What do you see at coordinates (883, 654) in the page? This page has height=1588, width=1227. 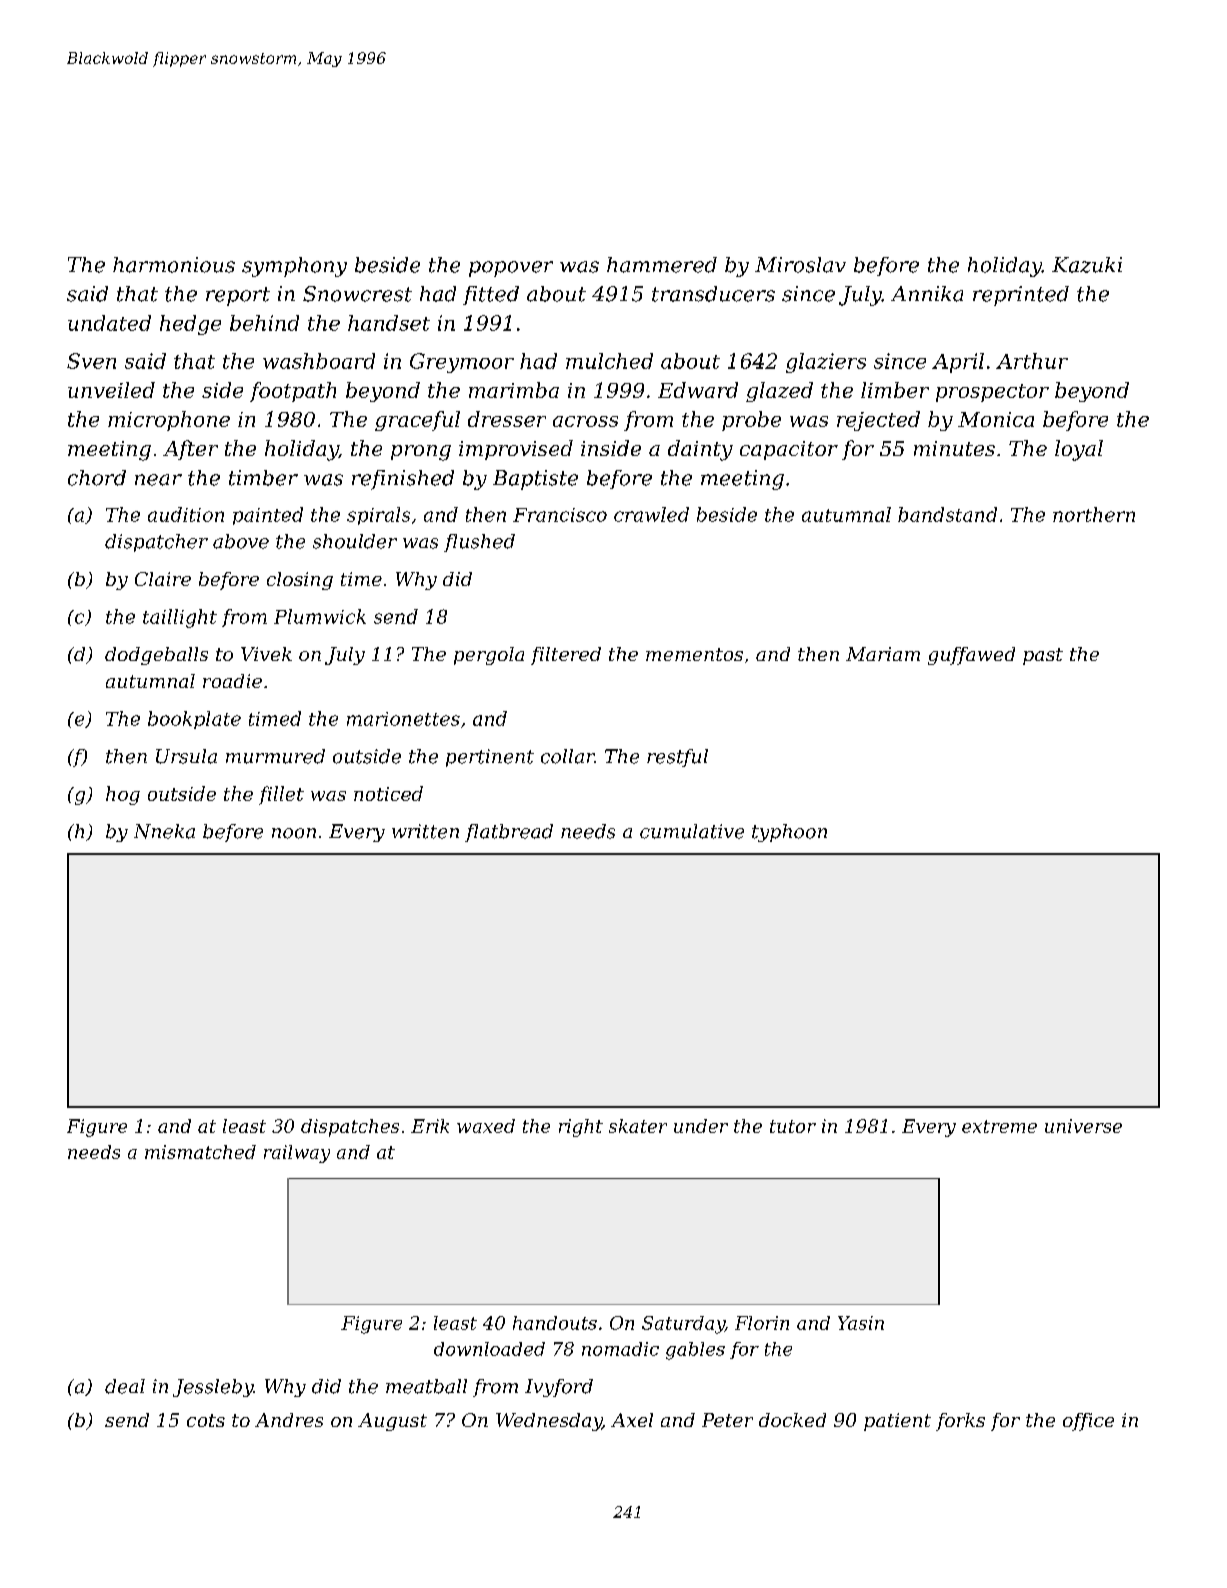 I see `Mariam` at bounding box center [883, 654].
